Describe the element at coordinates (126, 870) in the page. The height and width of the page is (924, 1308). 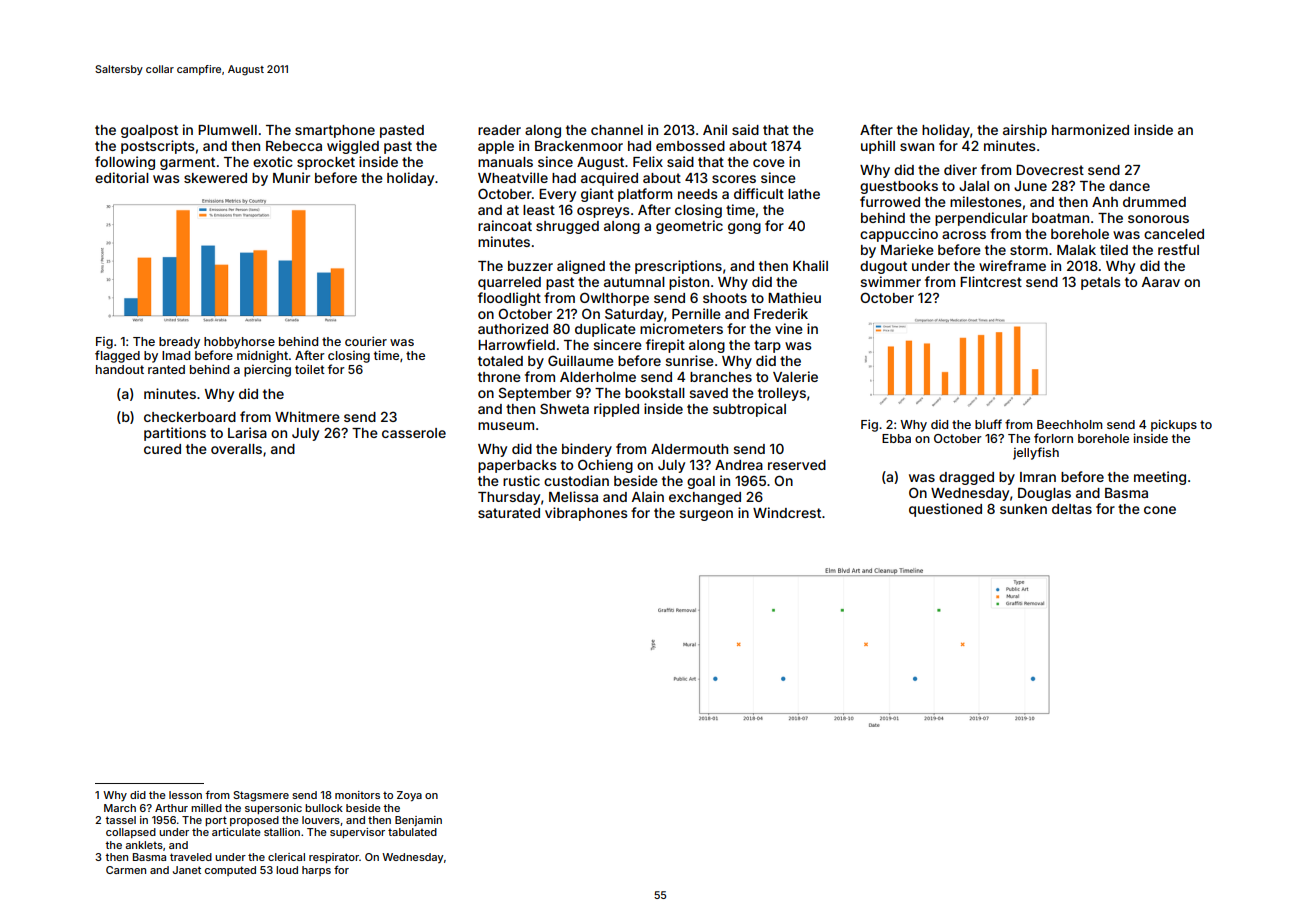
I see `Carmen` at that location.
